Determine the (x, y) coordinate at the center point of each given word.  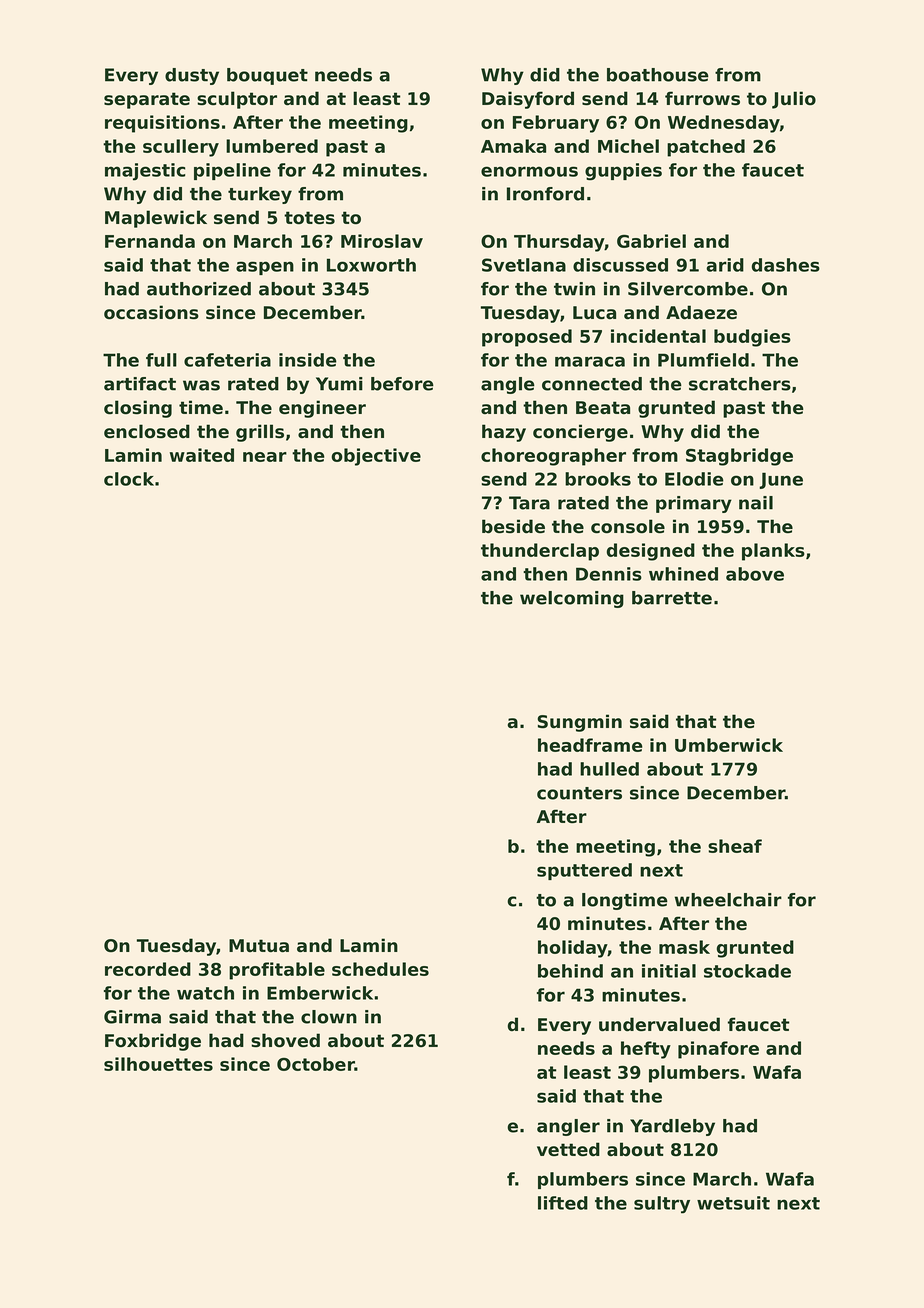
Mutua (259, 946)
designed (651, 552)
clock (129, 479)
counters (579, 793)
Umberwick (729, 745)
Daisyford (528, 100)
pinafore (718, 1050)
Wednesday (724, 124)
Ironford (545, 194)
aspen (265, 268)
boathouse (658, 75)
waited (202, 455)
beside (513, 526)
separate (147, 100)
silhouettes (158, 1064)
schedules (380, 969)
